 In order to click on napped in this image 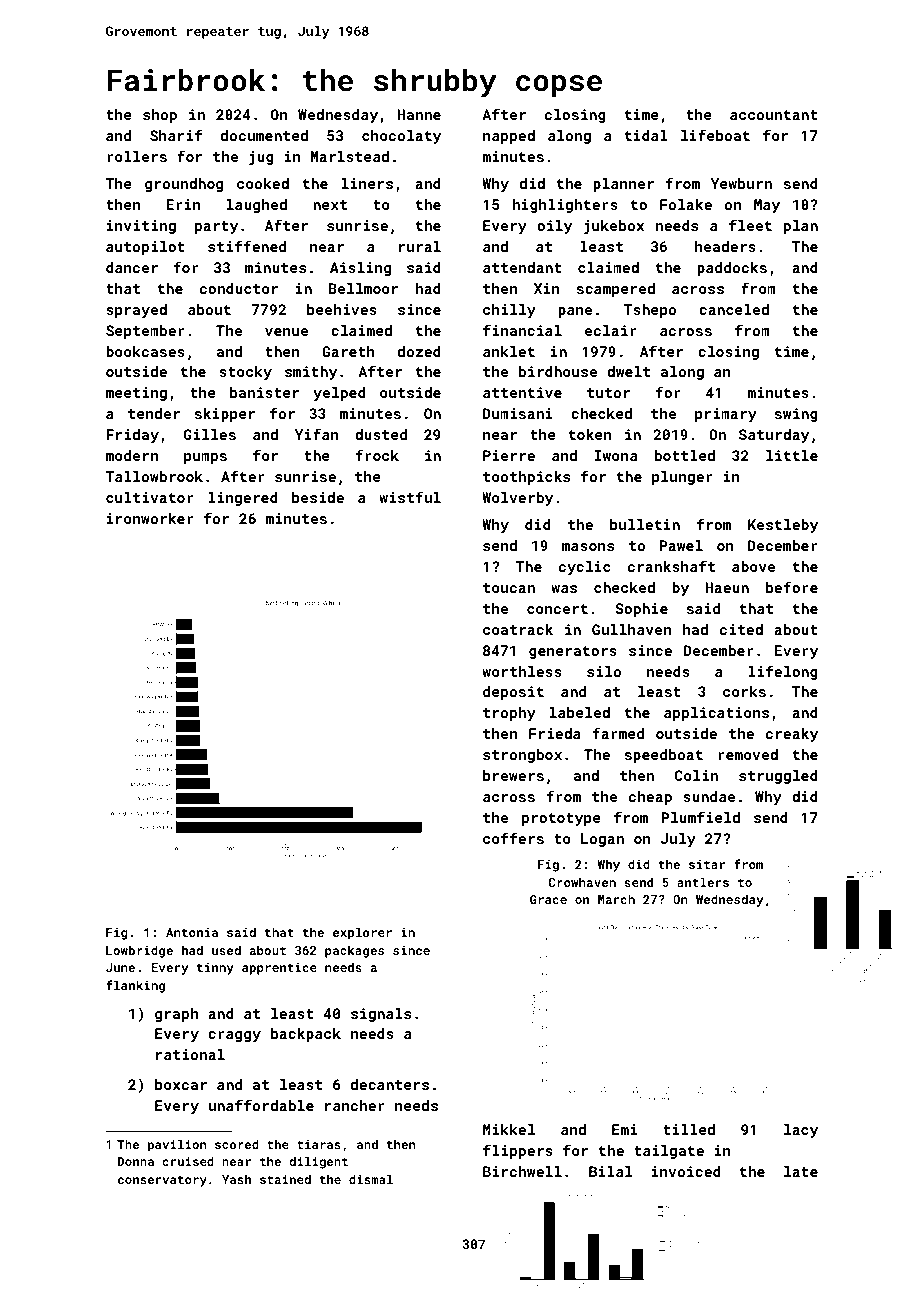, I will do `click(509, 137)`.
